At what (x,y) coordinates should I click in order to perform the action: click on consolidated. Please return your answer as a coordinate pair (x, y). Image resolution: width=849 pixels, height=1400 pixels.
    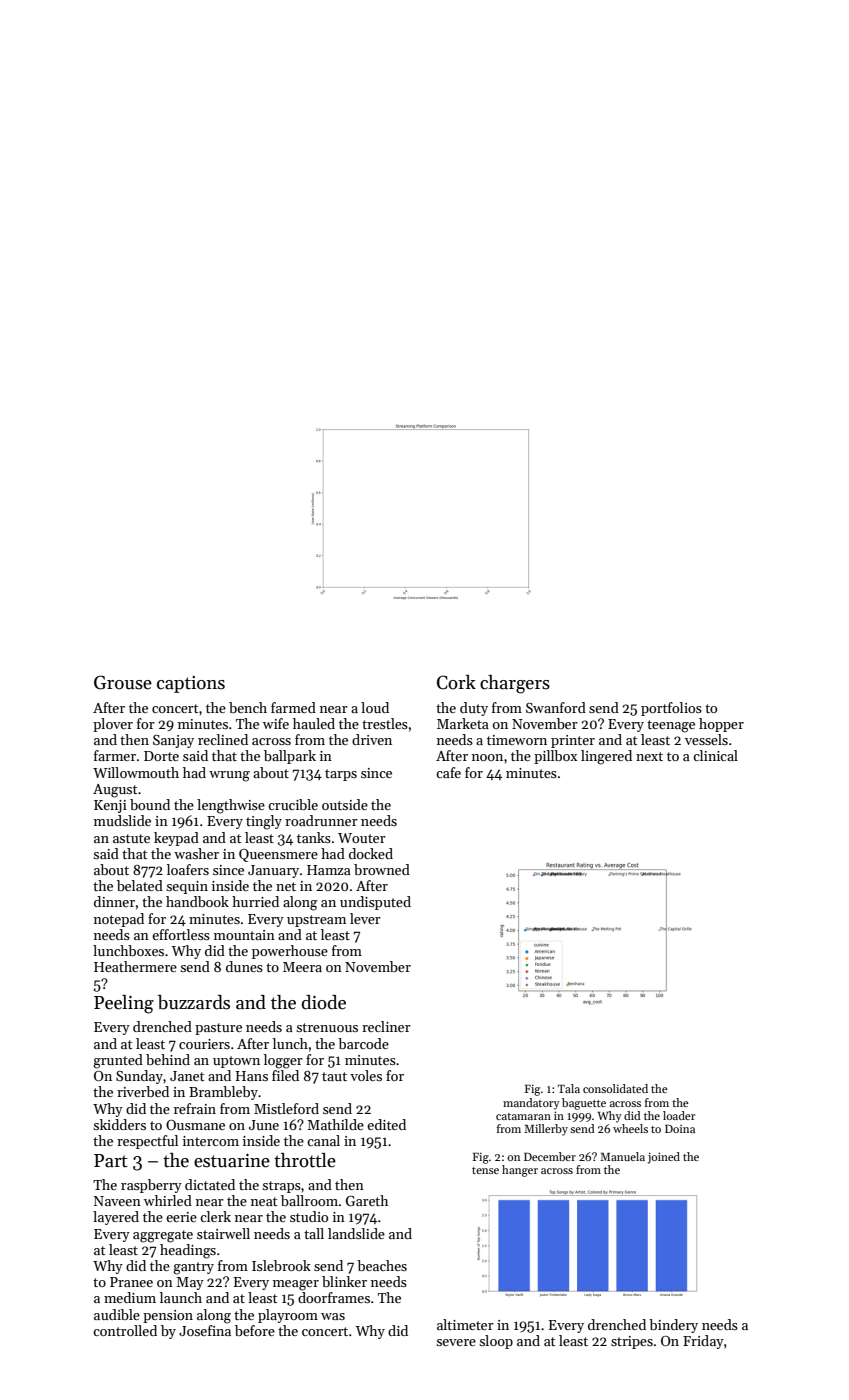
    Looking at the image, I should click on (615, 1088).
